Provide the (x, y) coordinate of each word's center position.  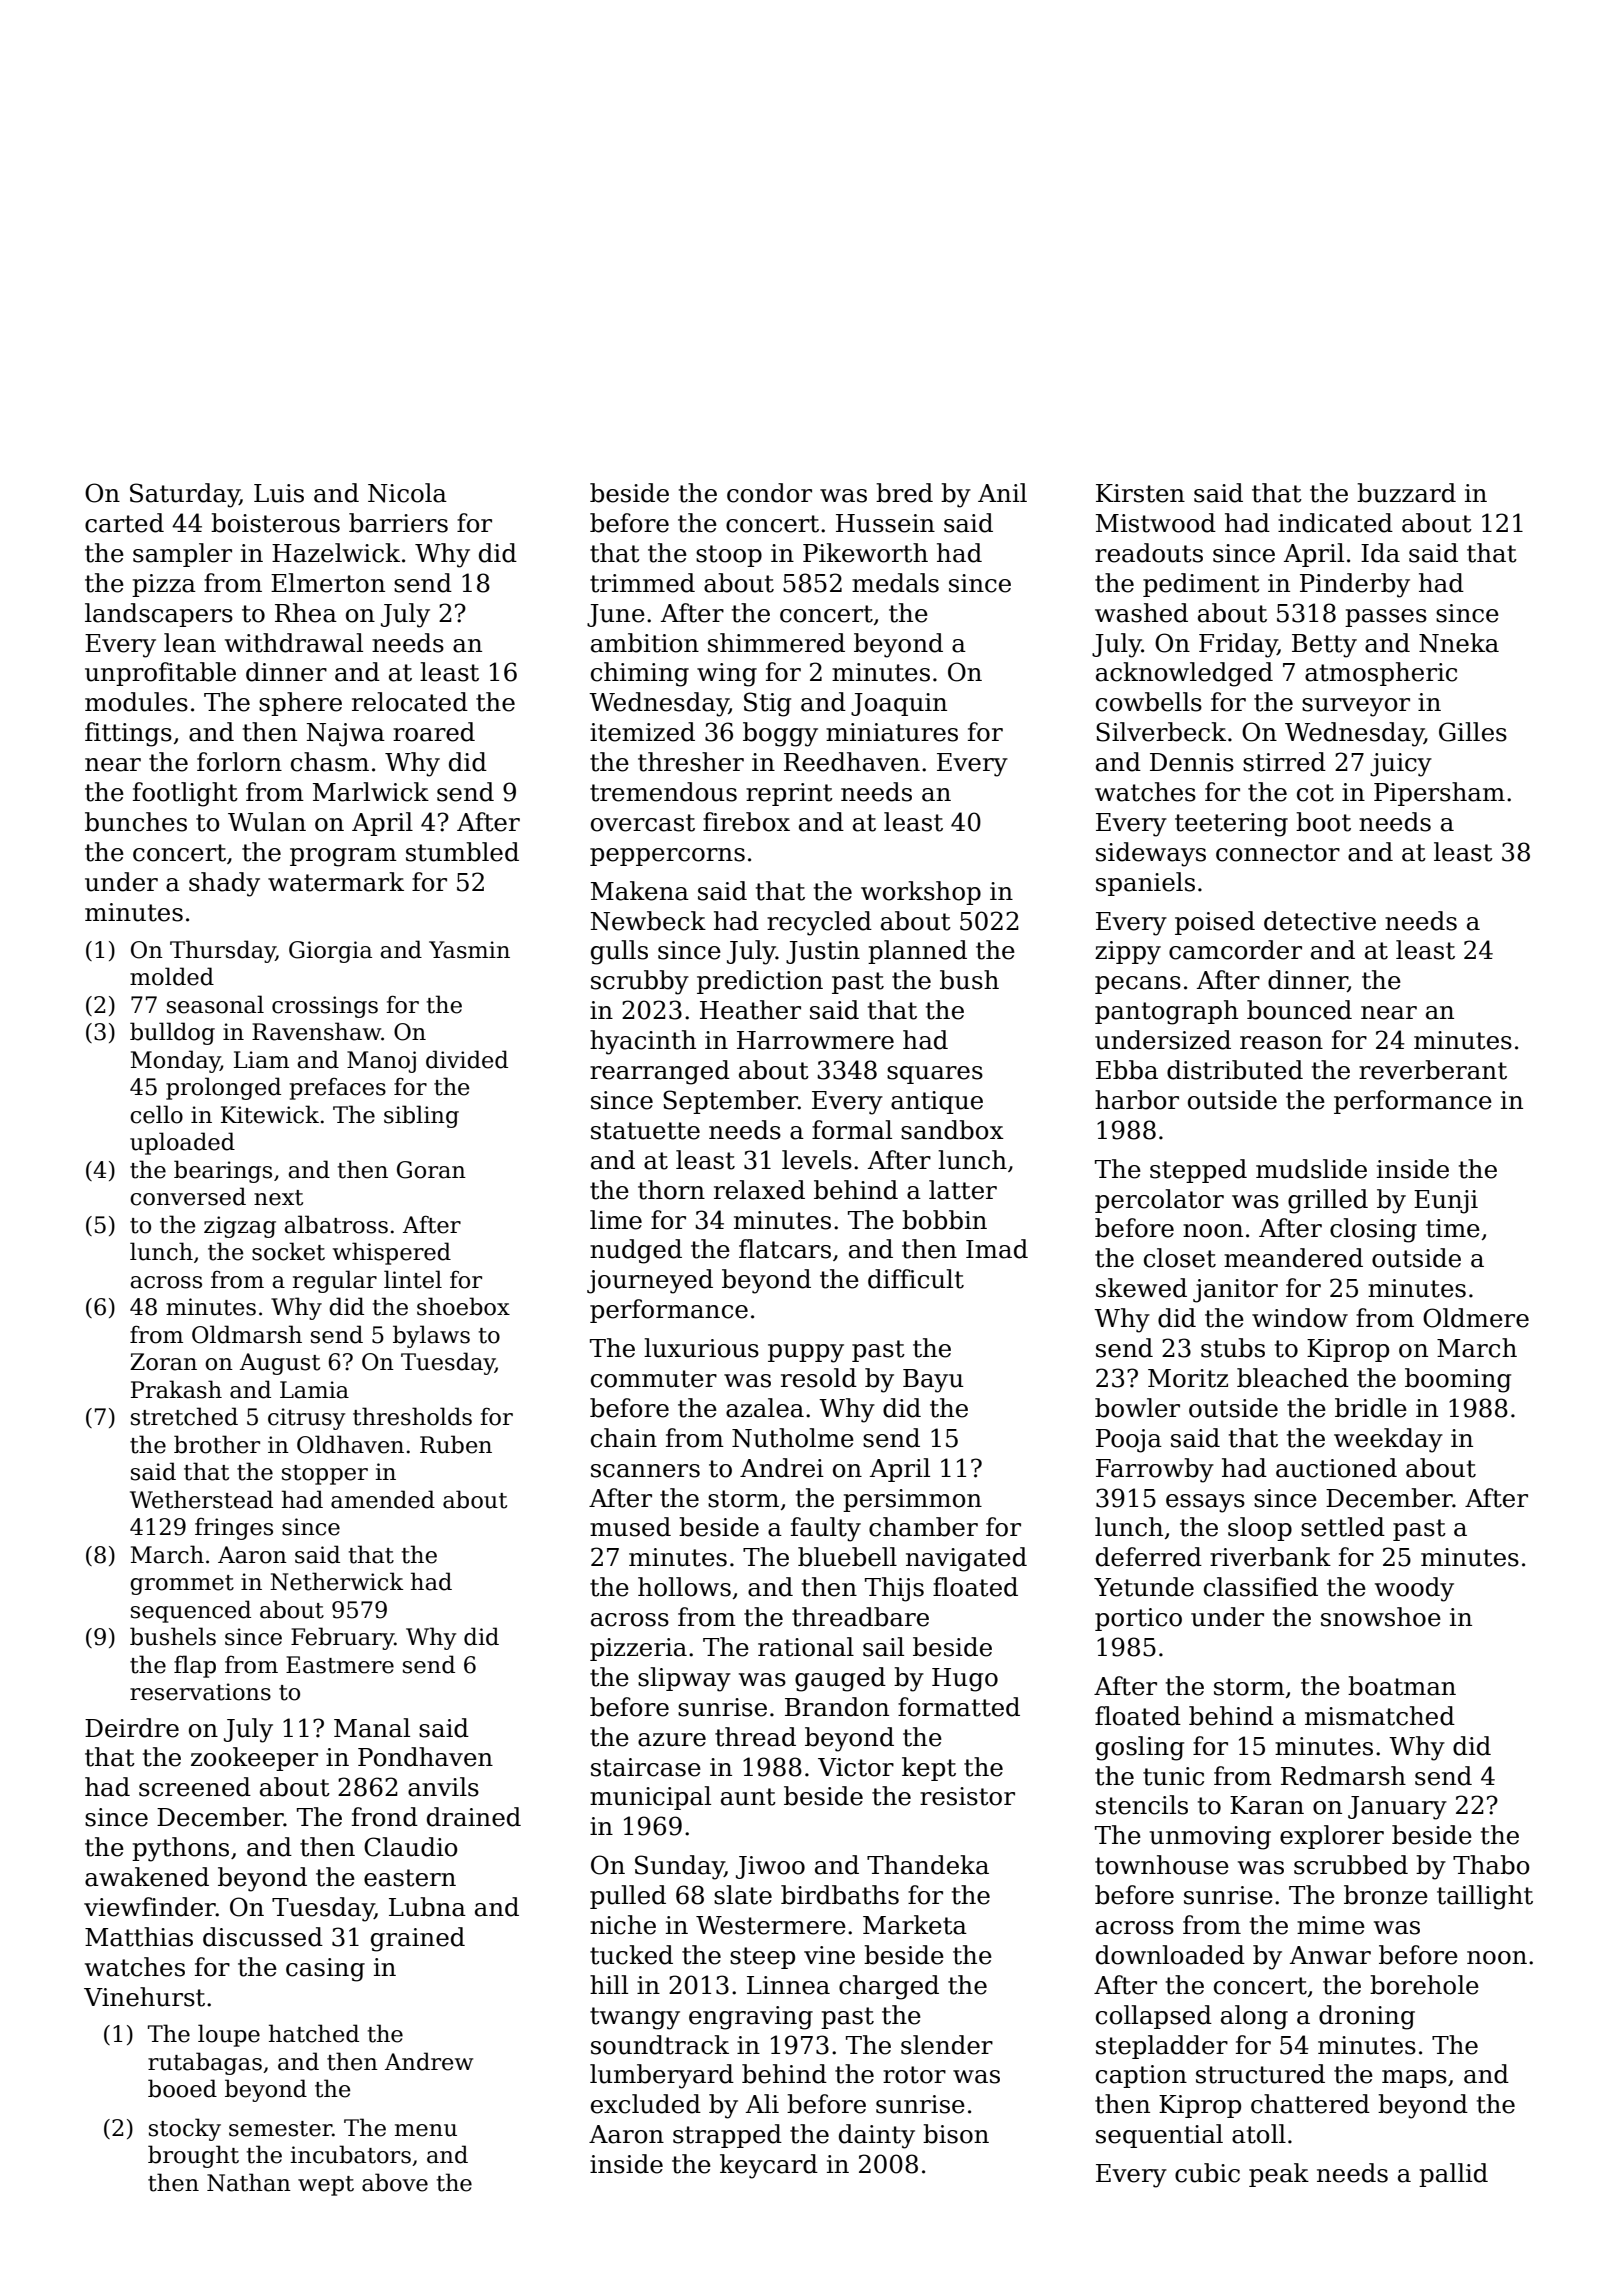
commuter (654, 1379)
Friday (1238, 645)
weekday (1388, 1440)
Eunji (1446, 1202)
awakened (147, 1877)
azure (672, 1740)
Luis (279, 493)
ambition (645, 643)
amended (383, 1499)
